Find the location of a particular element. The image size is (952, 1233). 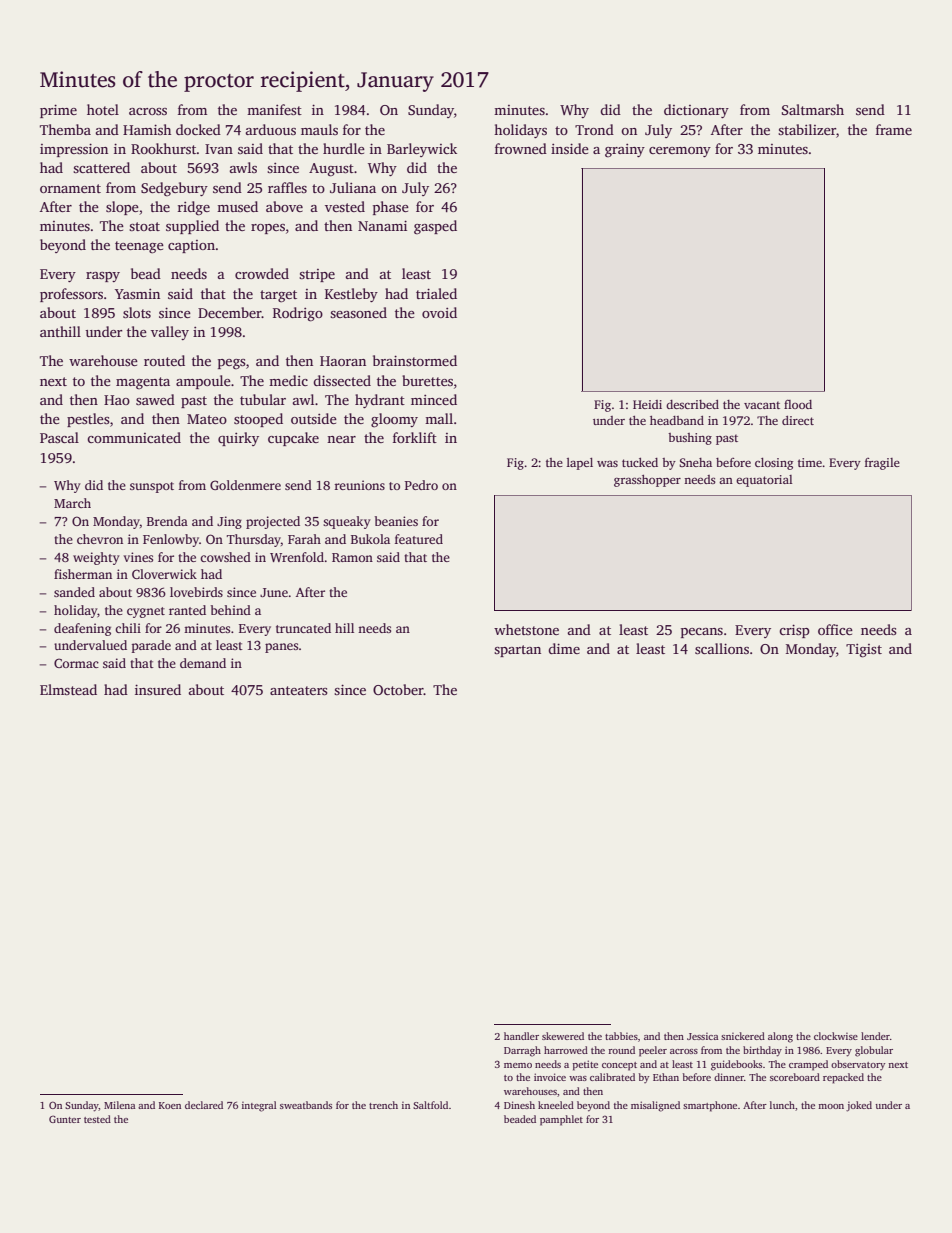

fragile is located at coordinates (882, 464).
